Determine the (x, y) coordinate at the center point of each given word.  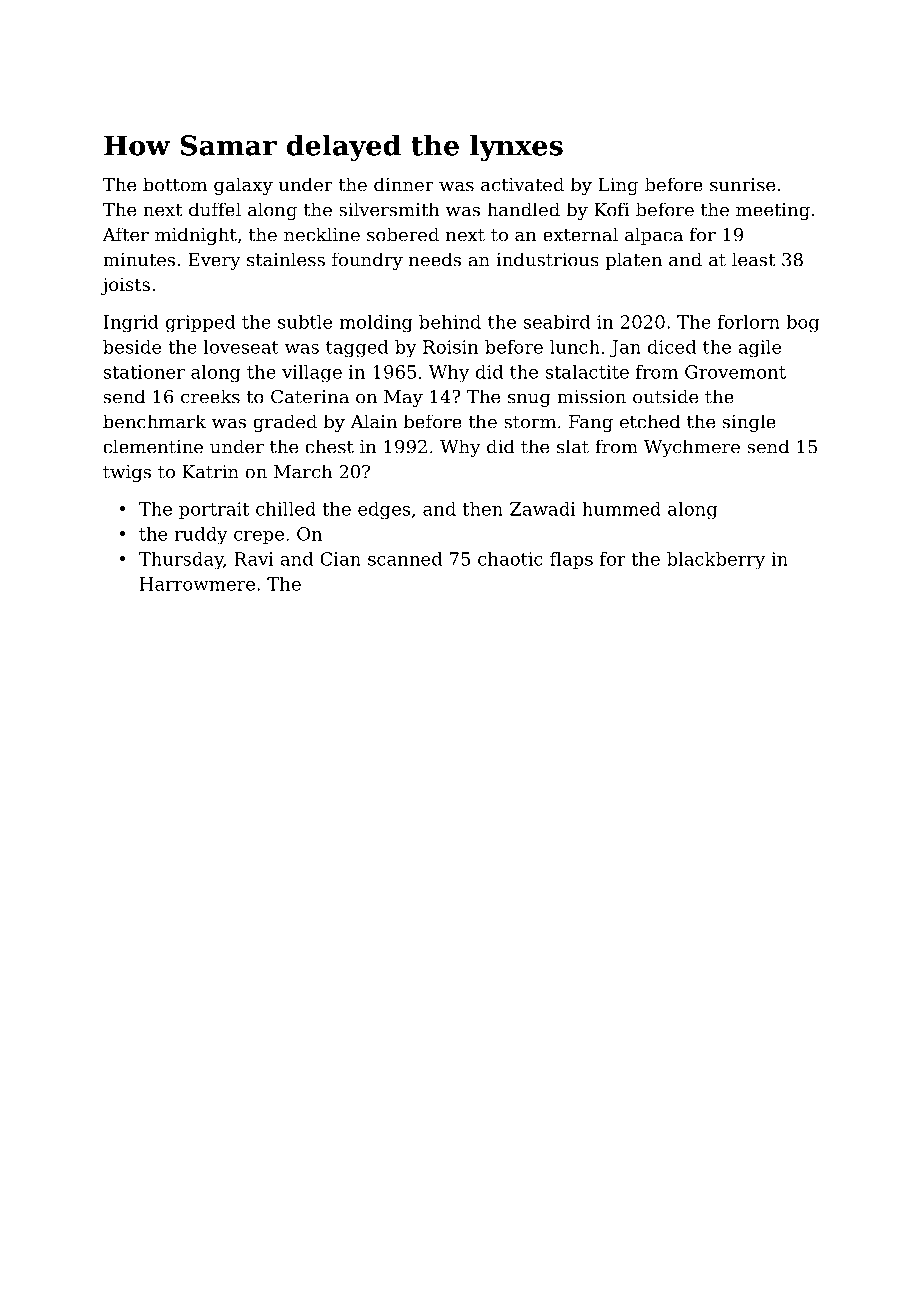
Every (214, 261)
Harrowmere (197, 584)
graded (285, 423)
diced (672, 347)
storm (530, 422)
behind (450, 322)
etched (650, 421)
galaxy (243, 186)
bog (803, 324)
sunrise (742, 185)
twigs (127, 473)
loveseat (241, 347)
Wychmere (692, 448)
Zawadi (543, 509)
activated (522, 184)
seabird (557, 322)
